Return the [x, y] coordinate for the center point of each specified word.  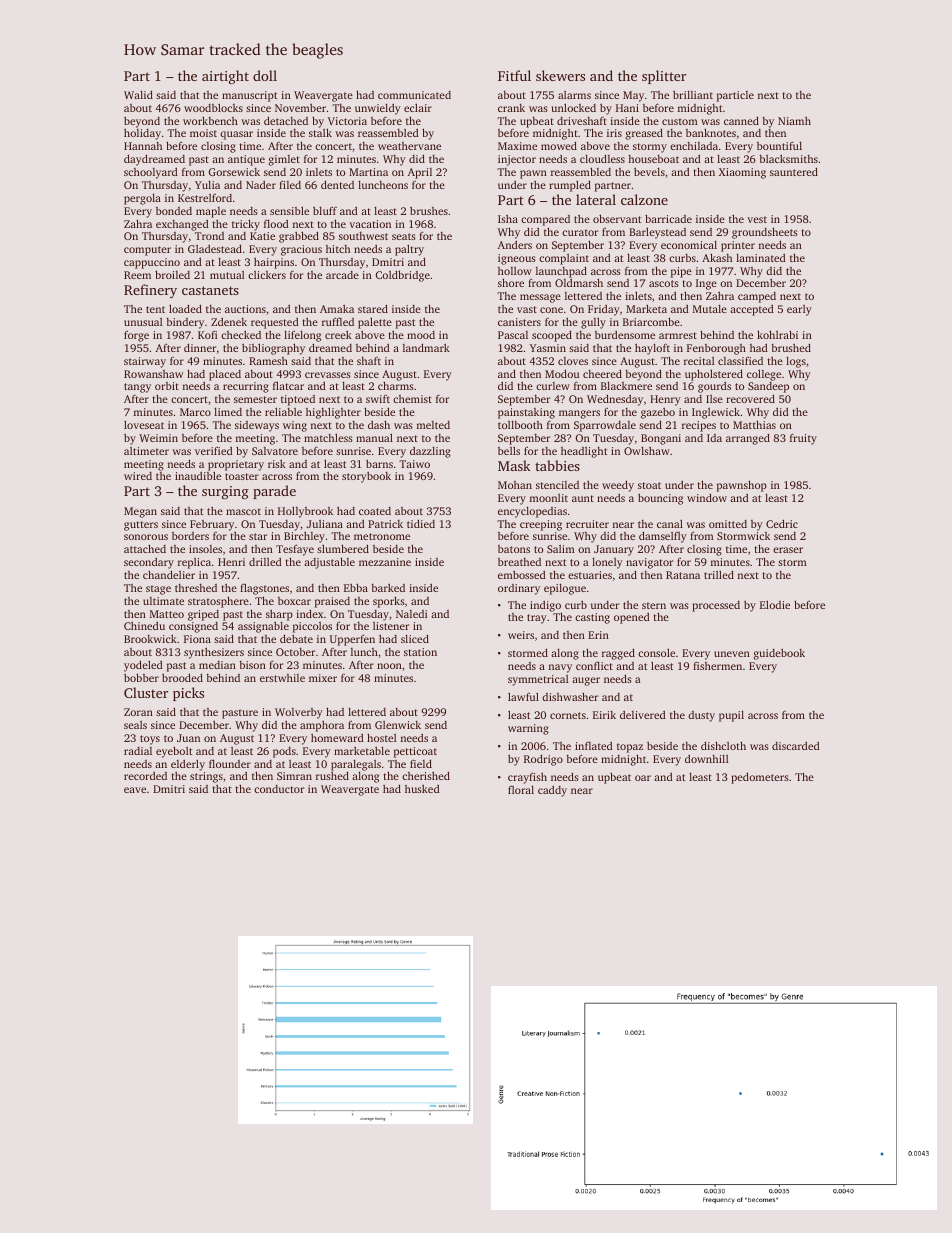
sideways [257, 426]
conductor [279, 789]
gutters [141, 526]
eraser [788, 550]
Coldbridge [403, 276]
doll [265, 75]
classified [740, 361]
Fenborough [716, 349]
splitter [664, 77]
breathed [519, 562]
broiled [172, 274]
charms [396, 386]
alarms [574, 95]
